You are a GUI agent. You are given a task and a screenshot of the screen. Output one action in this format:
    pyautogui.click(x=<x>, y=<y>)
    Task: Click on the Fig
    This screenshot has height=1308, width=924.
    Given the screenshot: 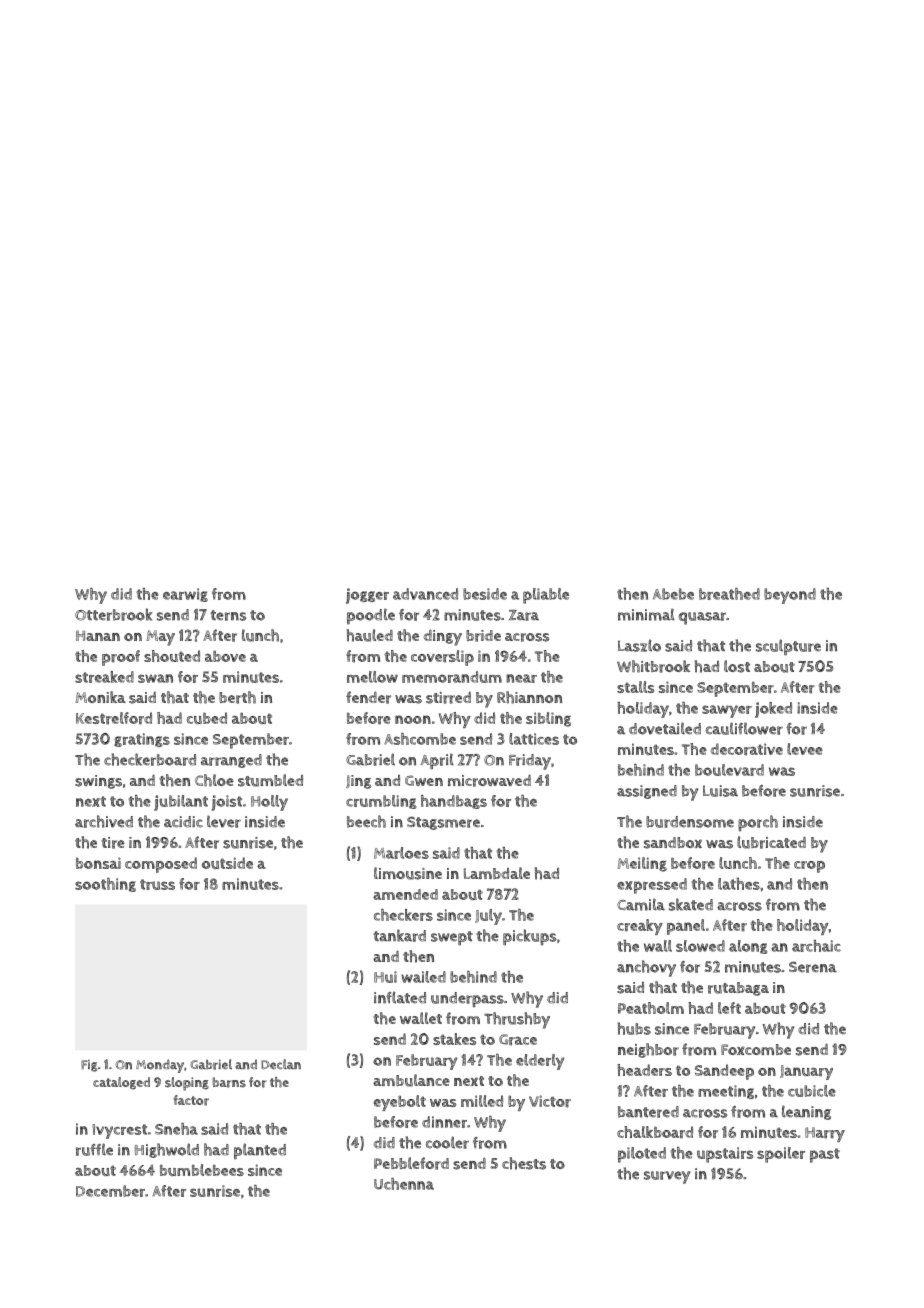 What is the action you would take?
    pyautogui.click(x=89, y=1065)
